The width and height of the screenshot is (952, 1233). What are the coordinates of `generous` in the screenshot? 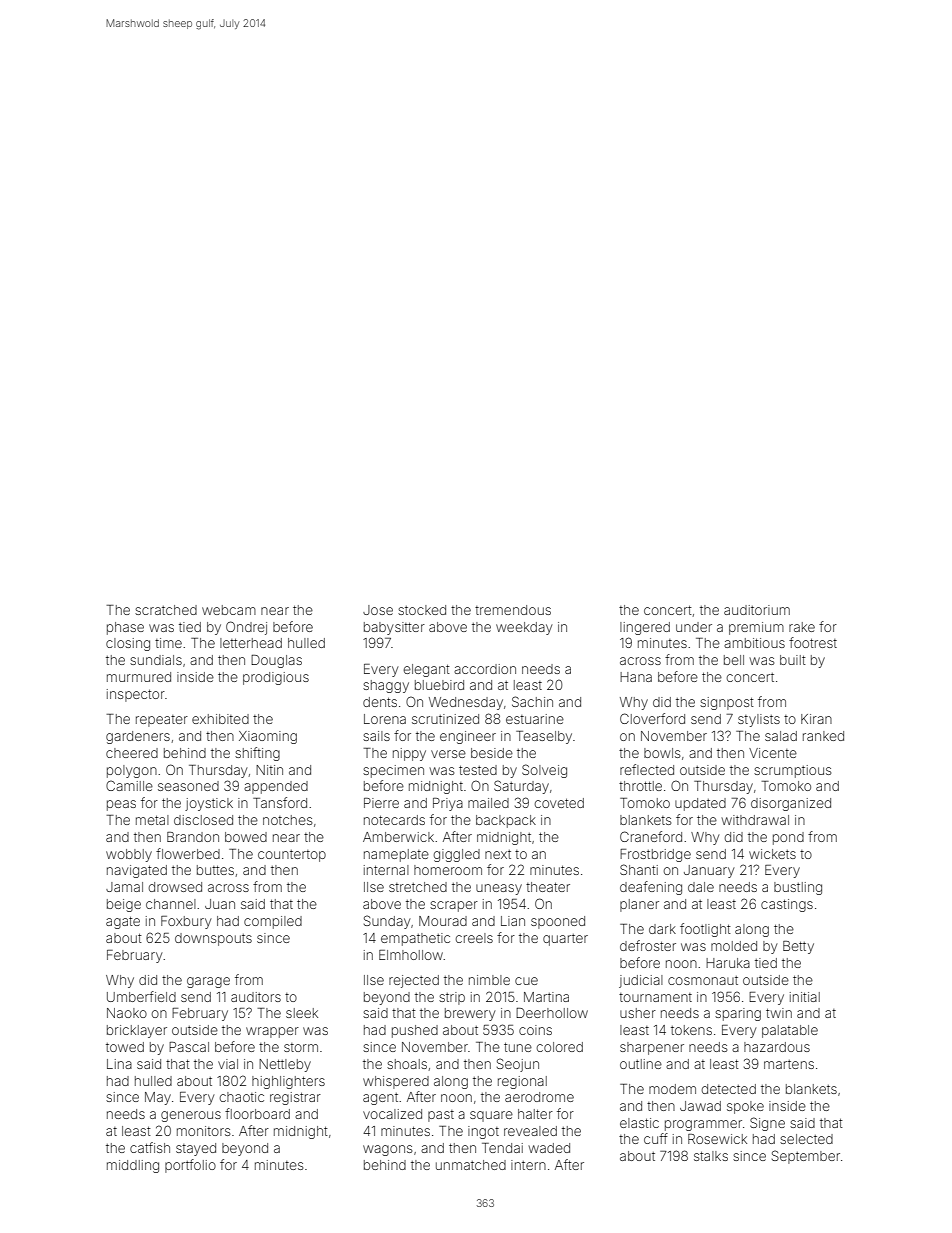 It's located at (191, 1116).
